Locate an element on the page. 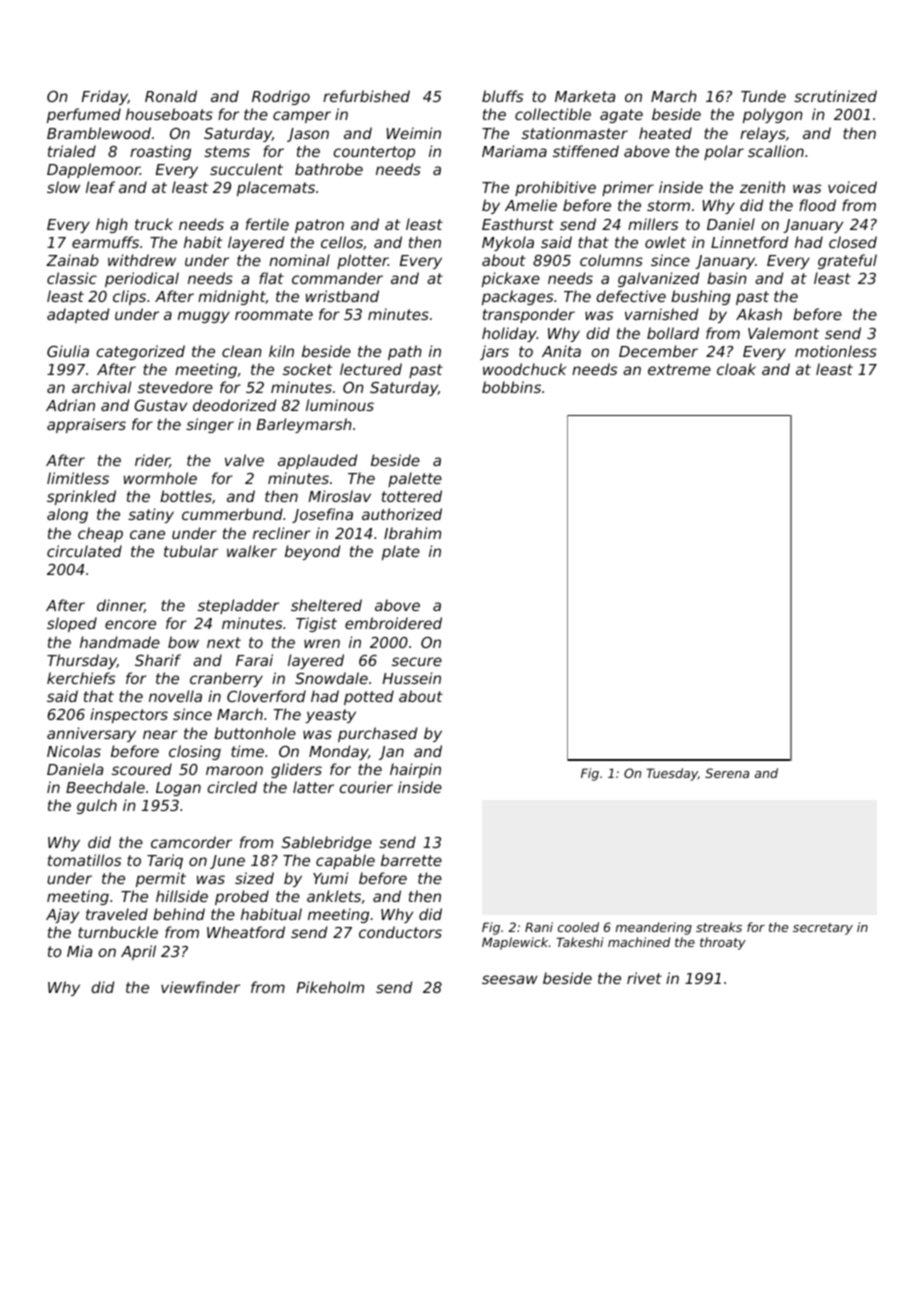 This page has height=1308, width=924. Rodrigo is located at coordinates (281, 97).
